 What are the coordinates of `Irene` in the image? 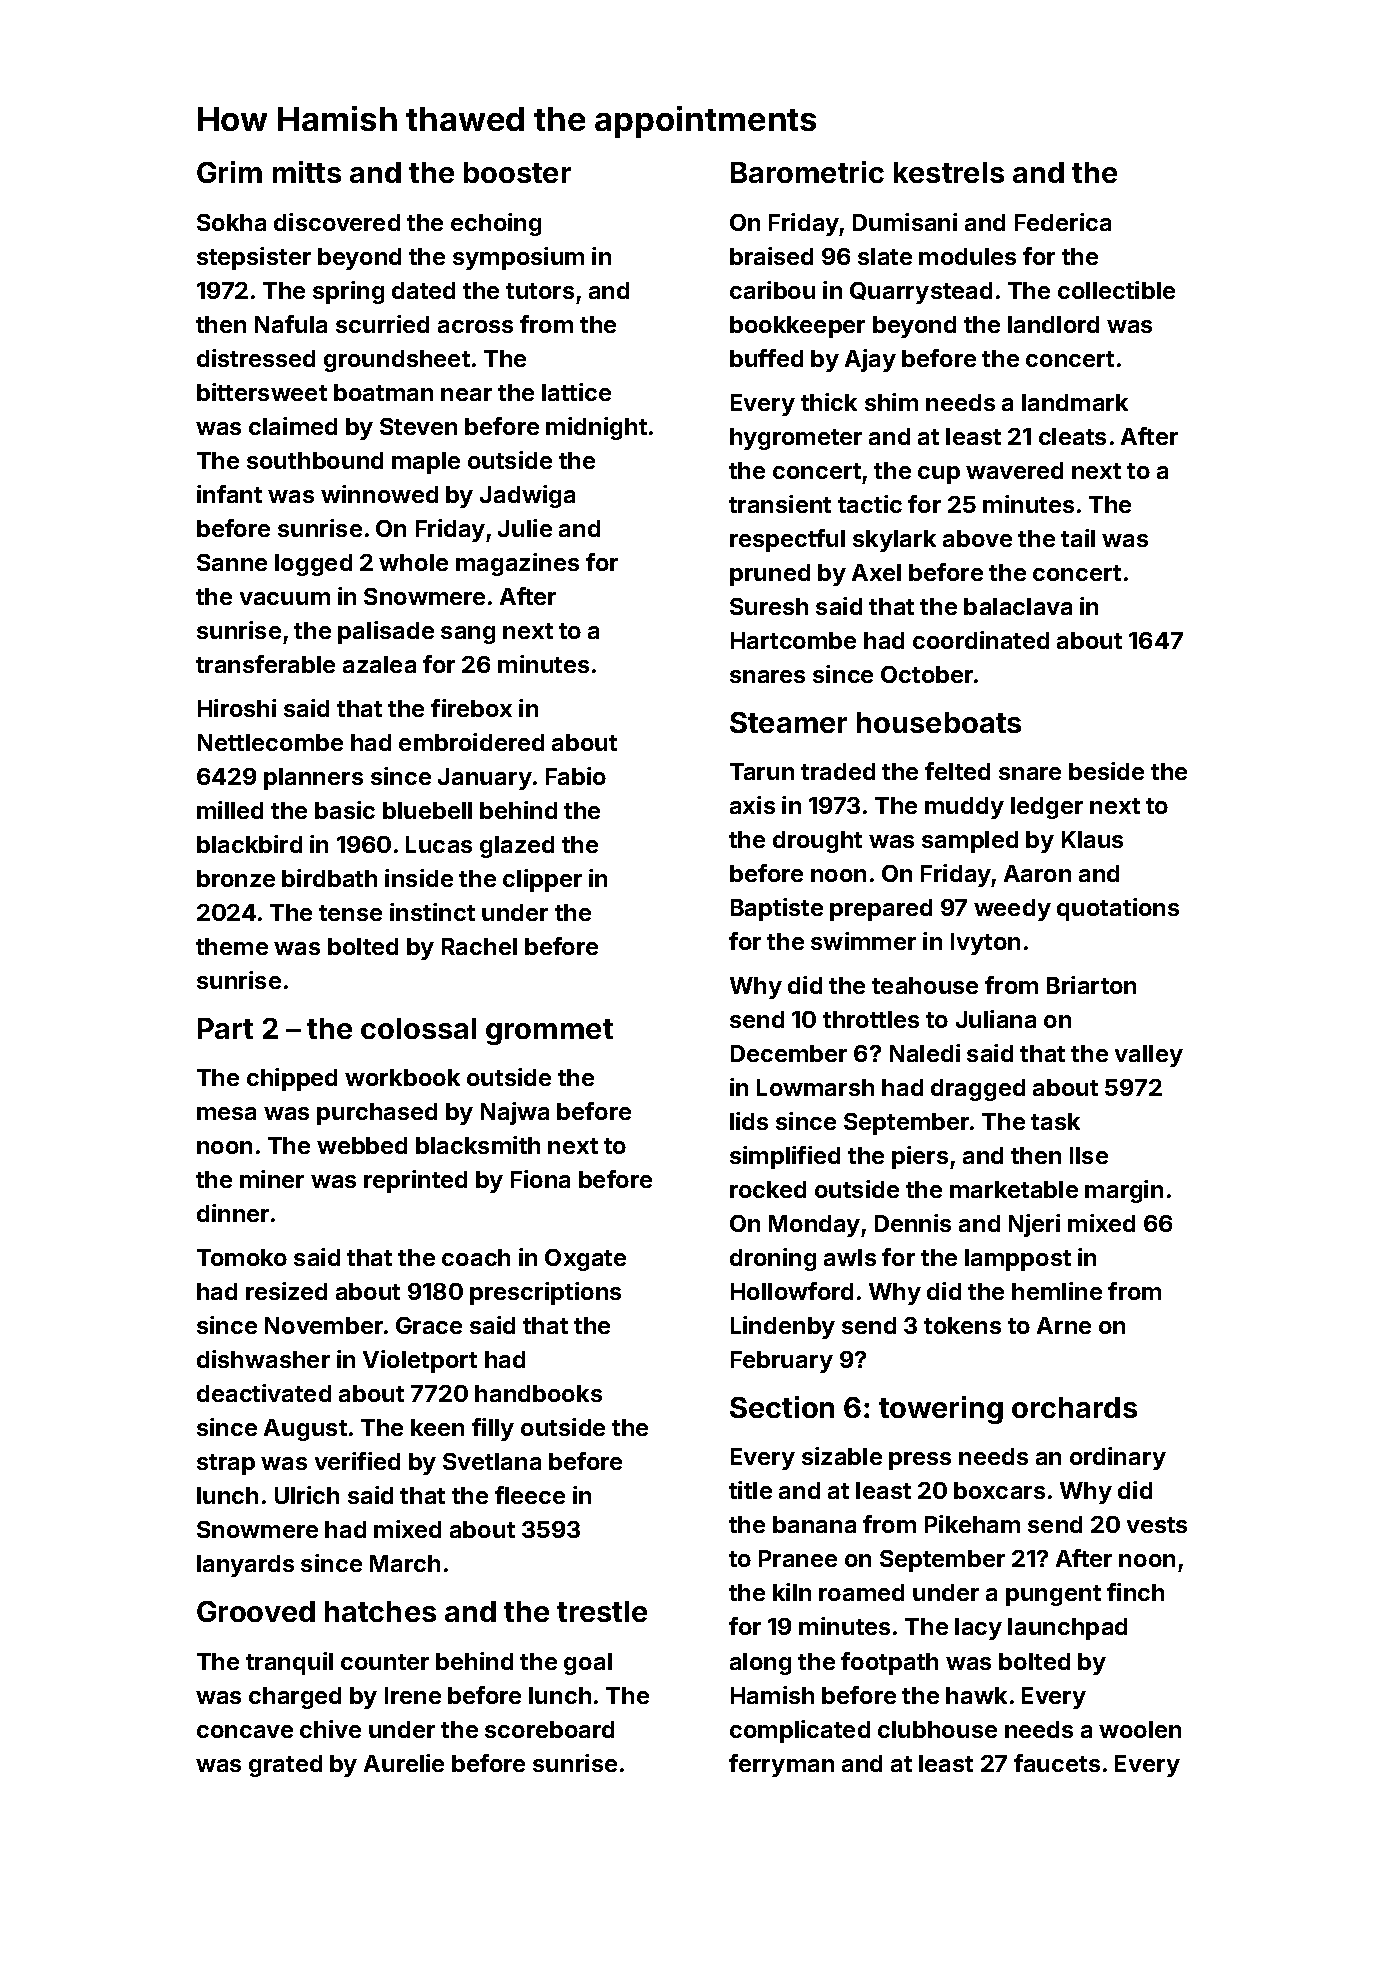 It's located at (413, 1695).
